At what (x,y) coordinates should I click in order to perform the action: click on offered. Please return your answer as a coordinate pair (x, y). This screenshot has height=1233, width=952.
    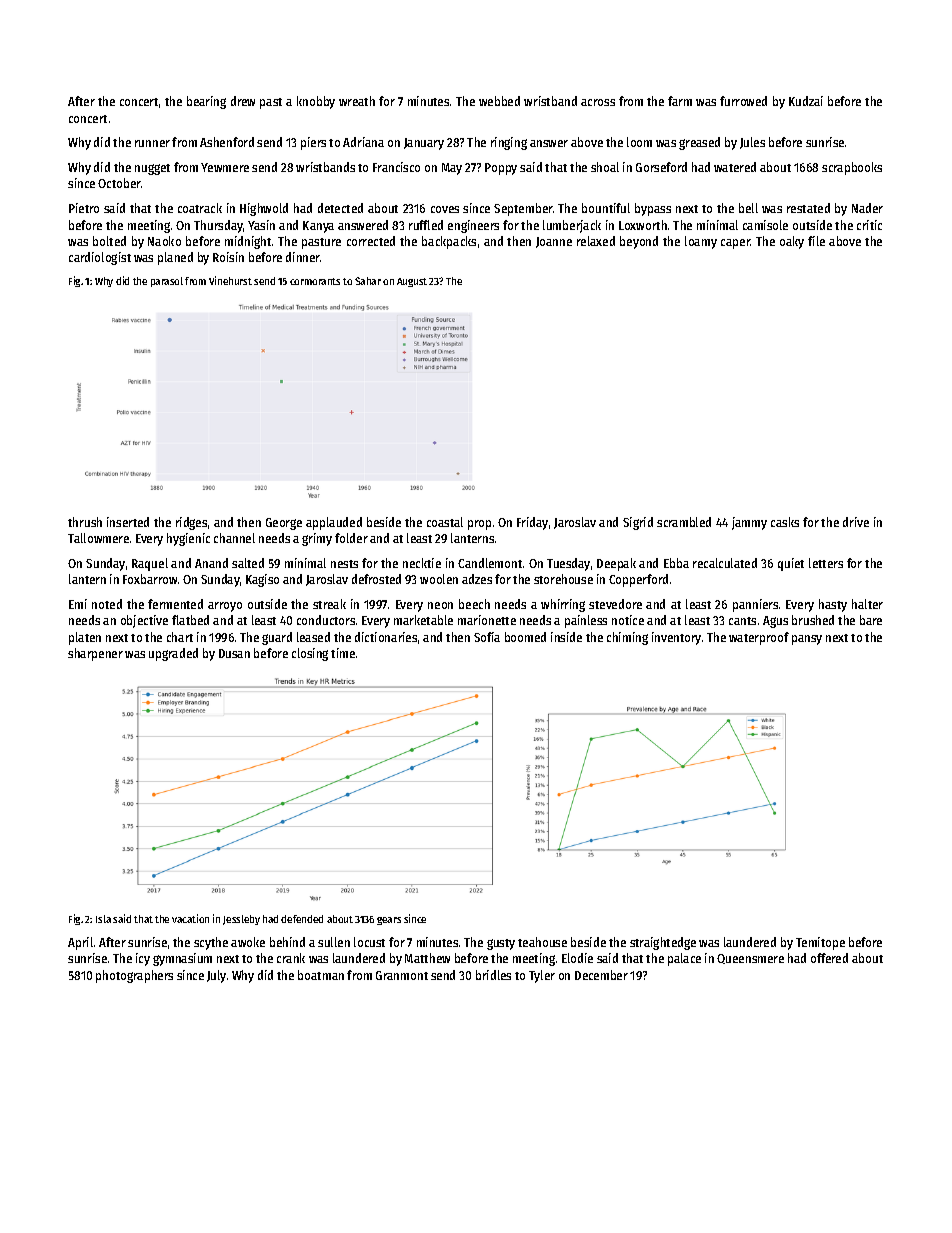
    Looking at the image, I should click on (829, 958).
